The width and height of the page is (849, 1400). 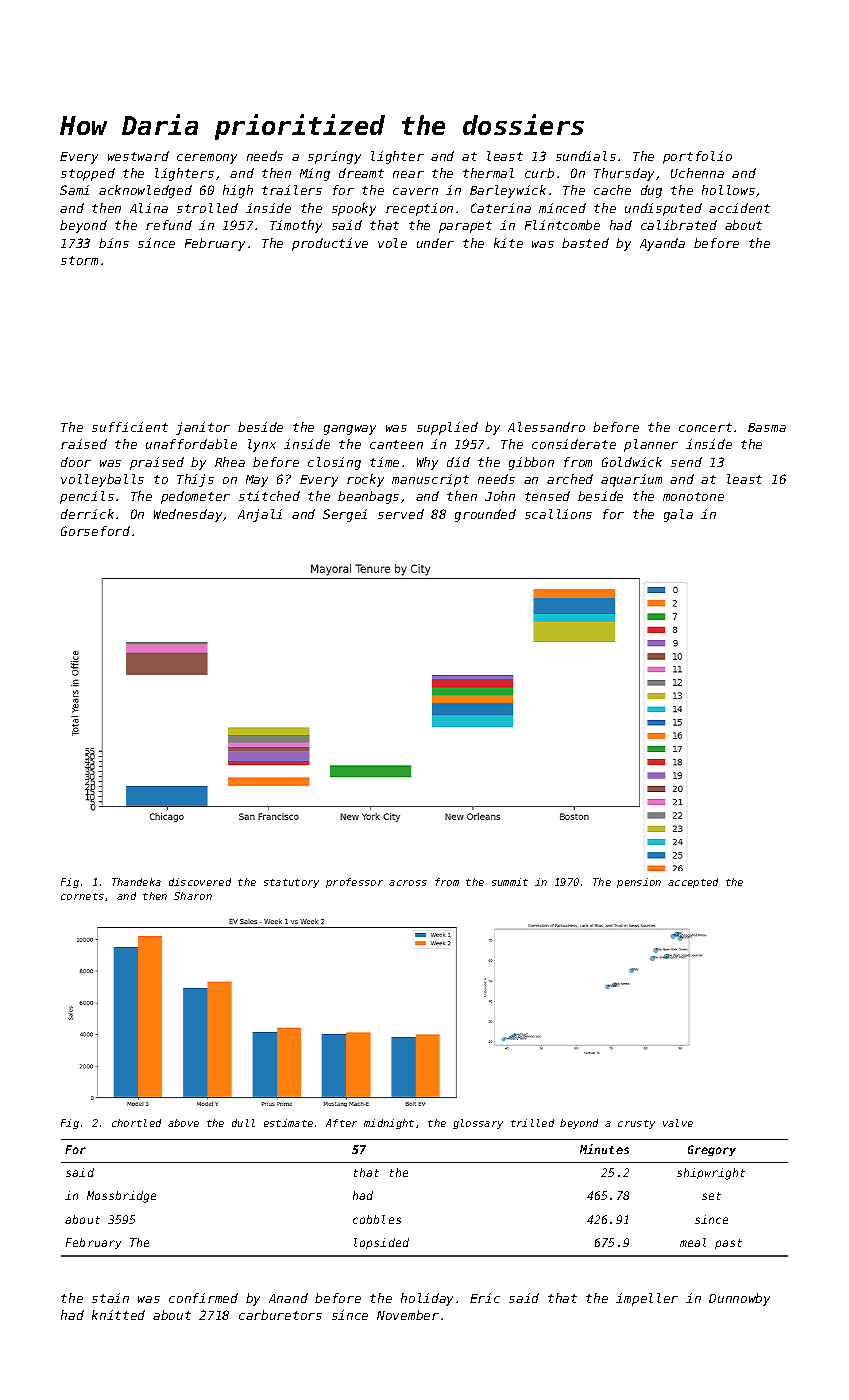 What do you see at coordinates (136, 1123) in the page?
I see `chortled` at bounding box center [136, 1123].
